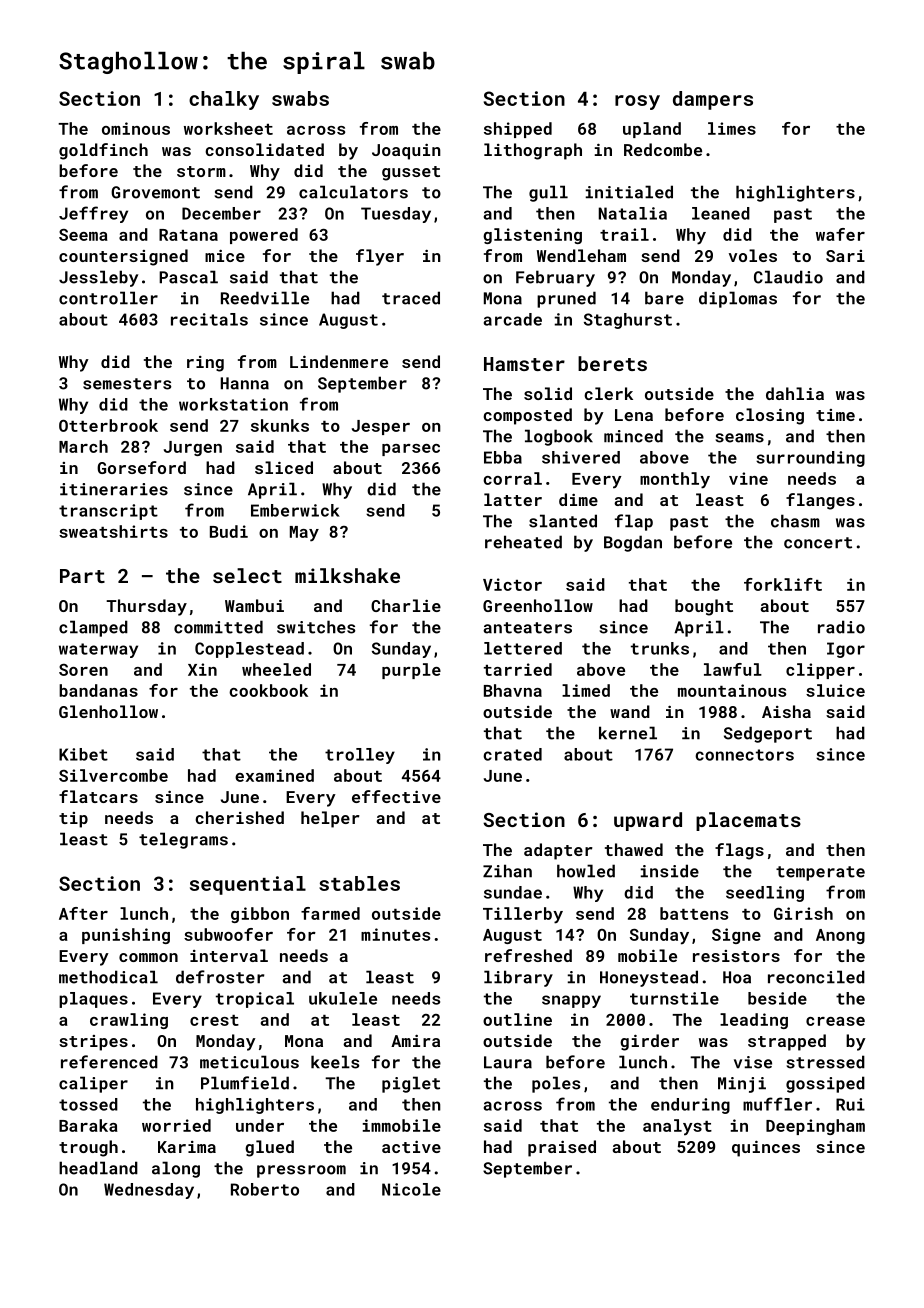 Image resolution: width=924 pixels, height=1308 pixels. What do you see at coordinates (129, 1021) in the screenshot?
I see `crawling` at bounding box center [129, 1021].
